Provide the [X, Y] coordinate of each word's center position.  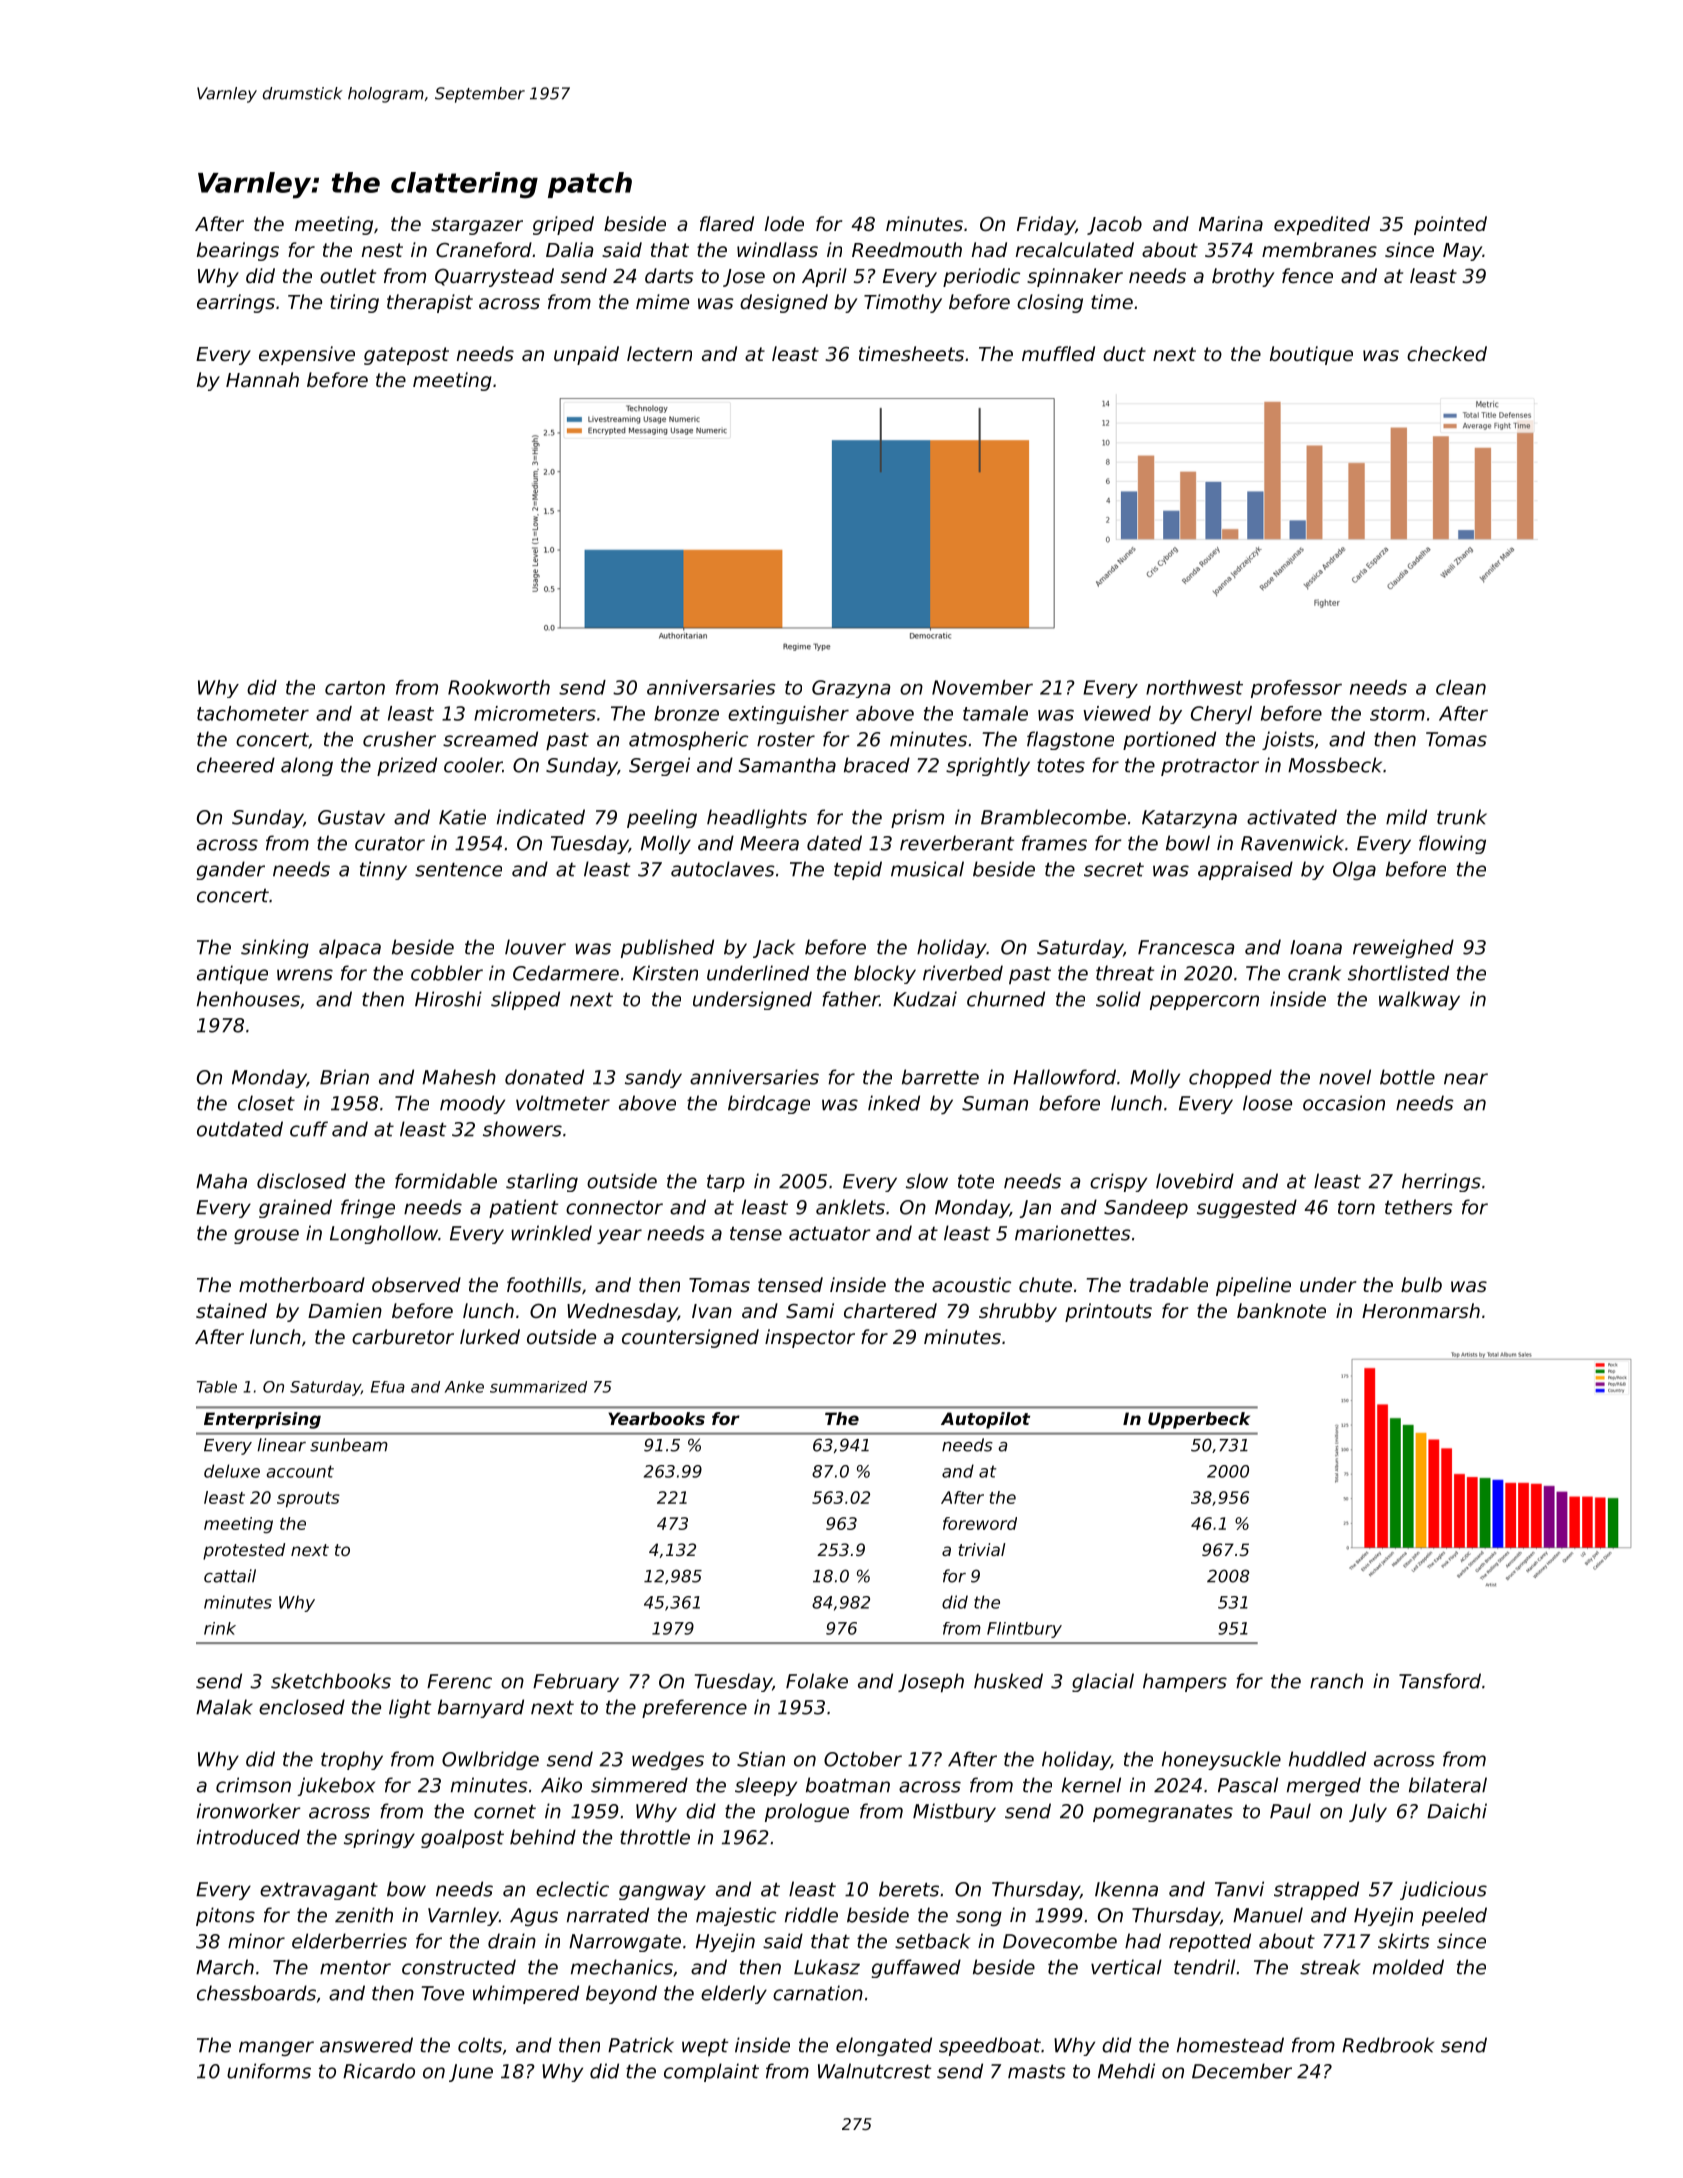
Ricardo [379, 2071]
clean [1461, 687]
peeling [662, 818]
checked [1447, 353]
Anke [464, 1387]
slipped [525, 1000]
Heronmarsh [1421, 1310]
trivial [982, 1549]
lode [784, 223]
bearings [238, 251]
